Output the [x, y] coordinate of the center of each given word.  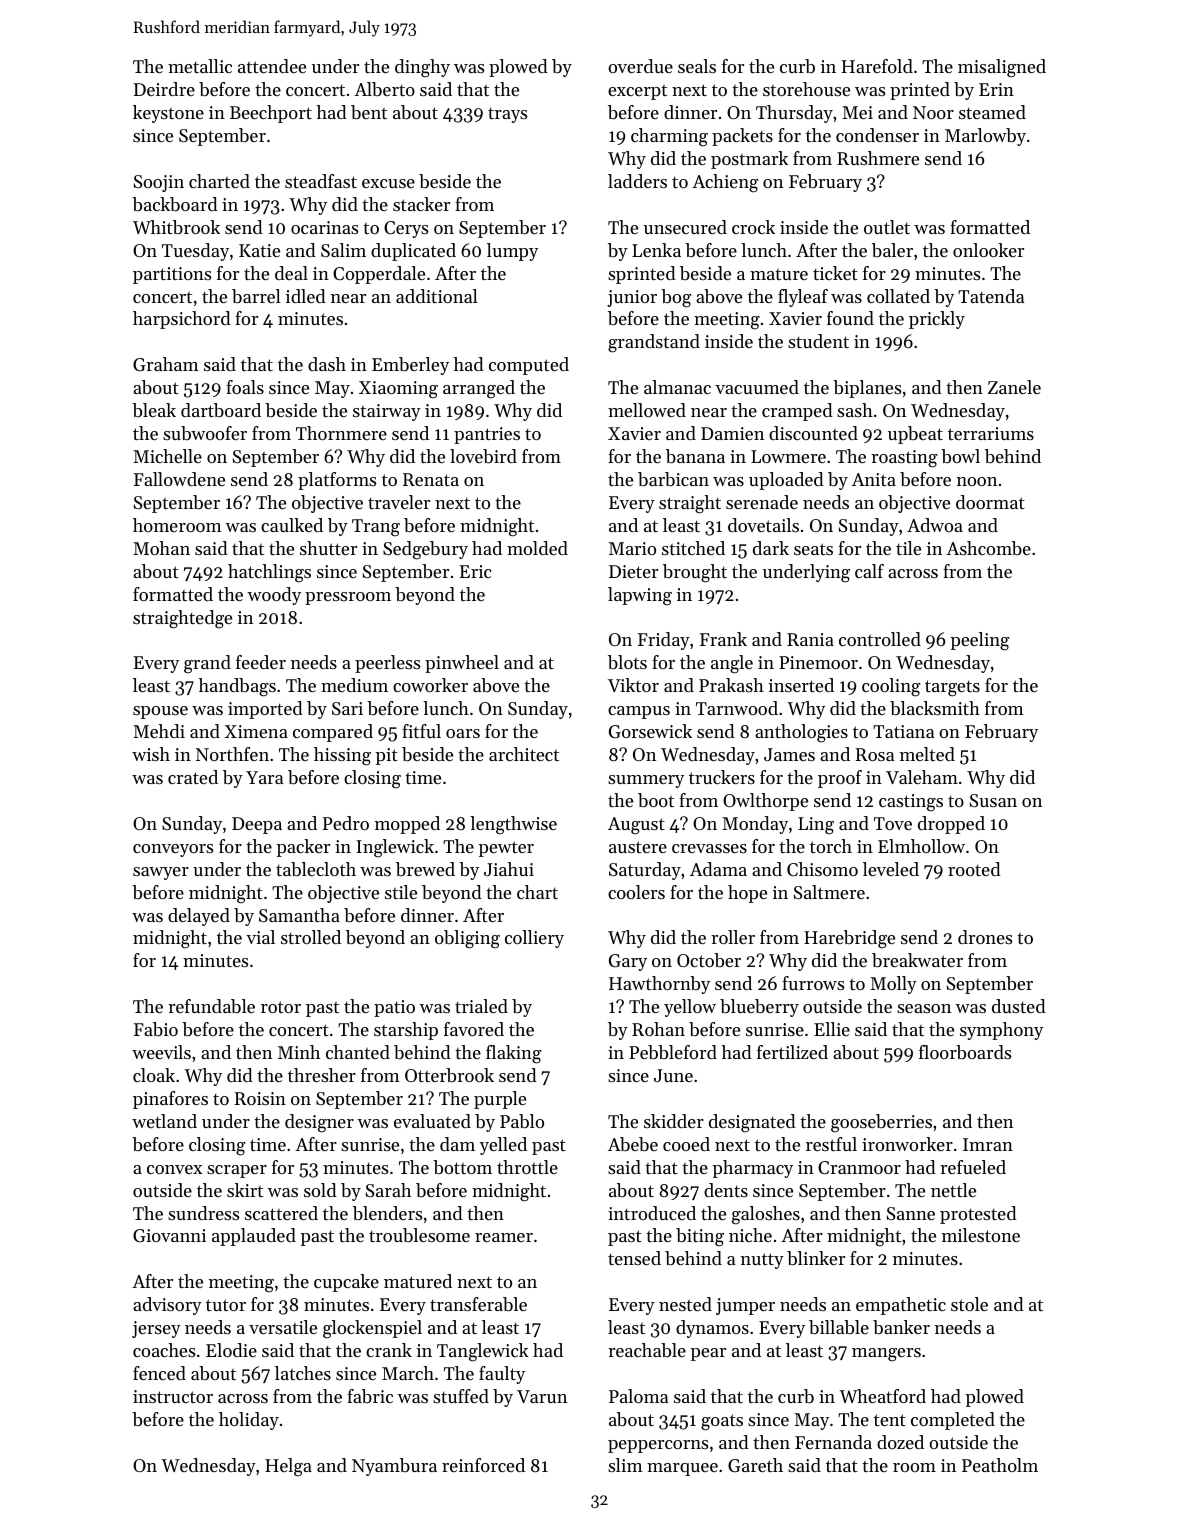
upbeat [915, 435]
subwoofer [205, 433]
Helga [288, 1467]
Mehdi [159, 731]
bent [369, 112]
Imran [988, 1144]
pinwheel [462, 664]
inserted [801, 685]
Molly [893, 985]
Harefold [877, 66]
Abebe [633, 1144]
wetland [164, 1121]
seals [697, 66]
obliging [467, 939]
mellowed [647, 410]
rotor [281, 1007]
